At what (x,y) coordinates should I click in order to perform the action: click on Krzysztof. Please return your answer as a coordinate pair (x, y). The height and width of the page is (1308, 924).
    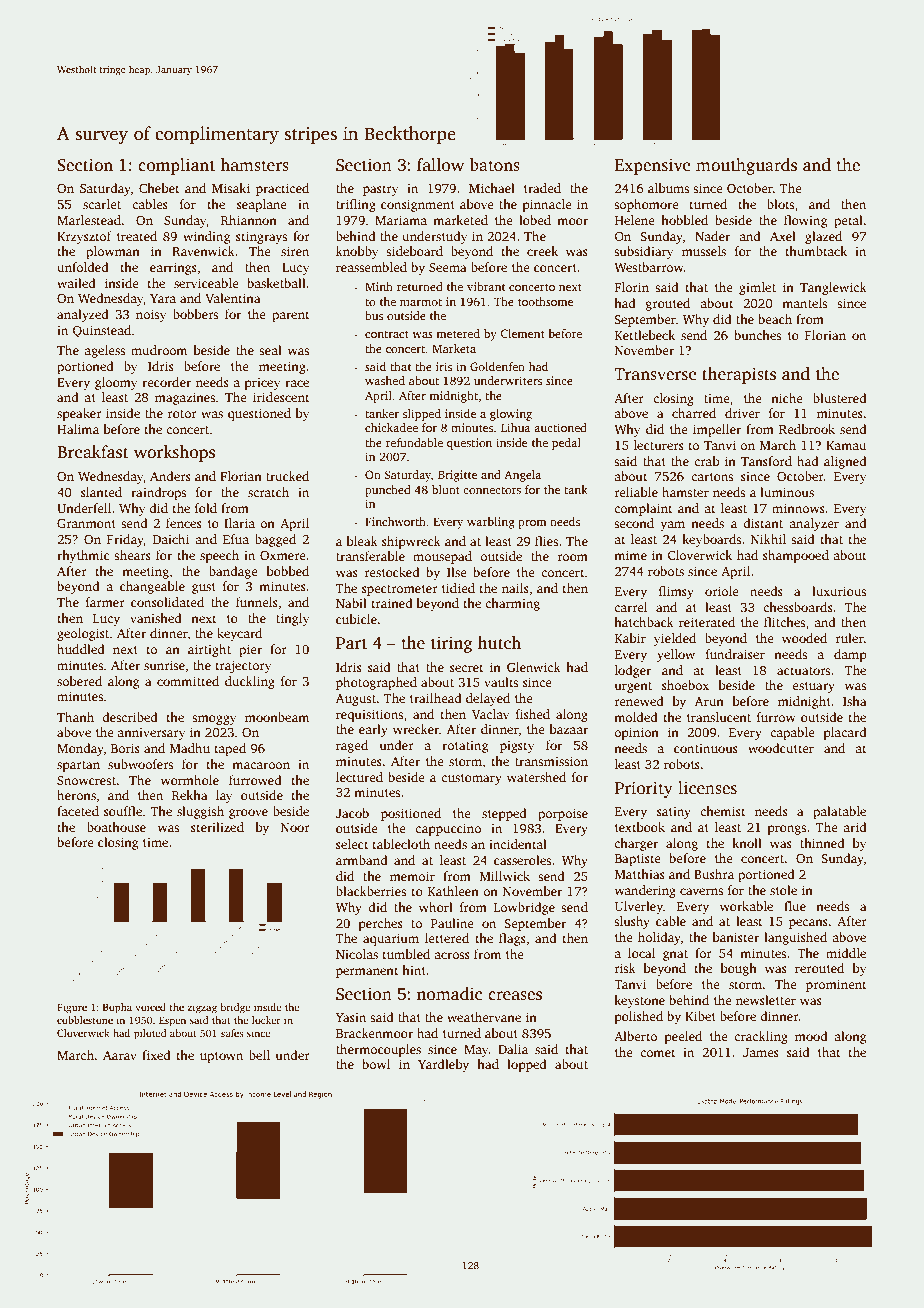
    Looking at the image, I should click on (84, 237).
